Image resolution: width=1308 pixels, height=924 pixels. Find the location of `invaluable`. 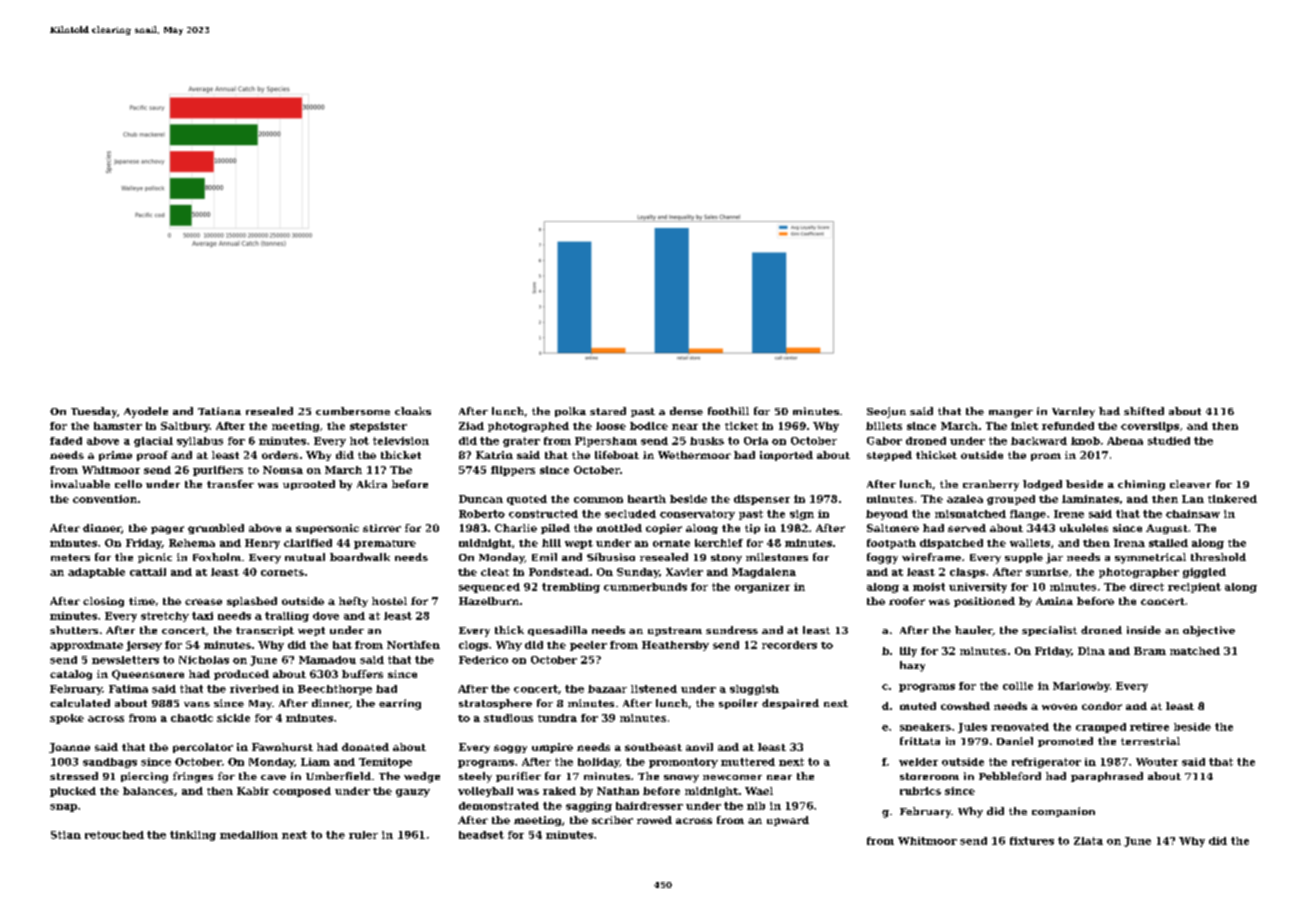

invaluable is located at coordinates (80, 484).
